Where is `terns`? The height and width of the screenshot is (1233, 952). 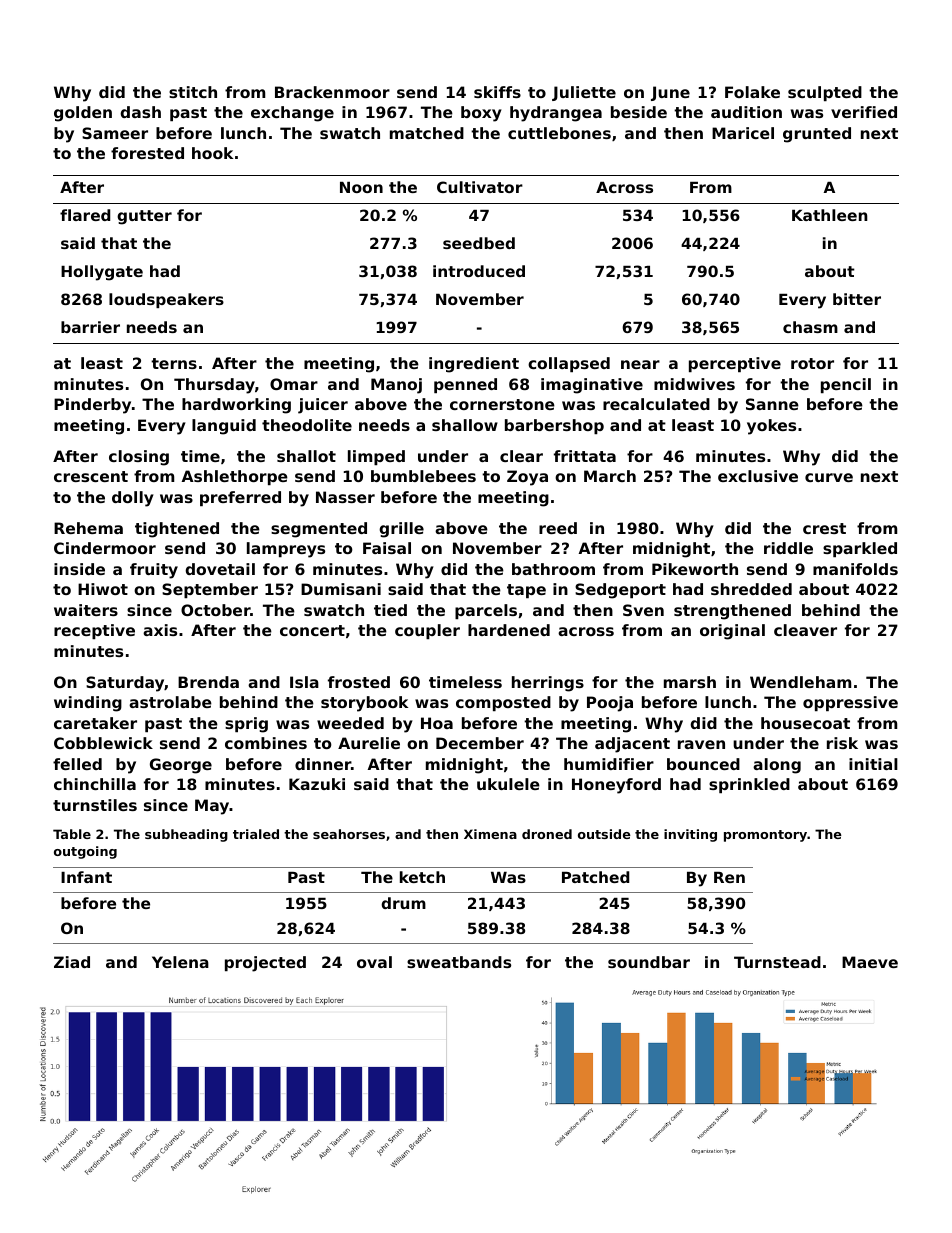
terns is located at coordinates (174, 363).
